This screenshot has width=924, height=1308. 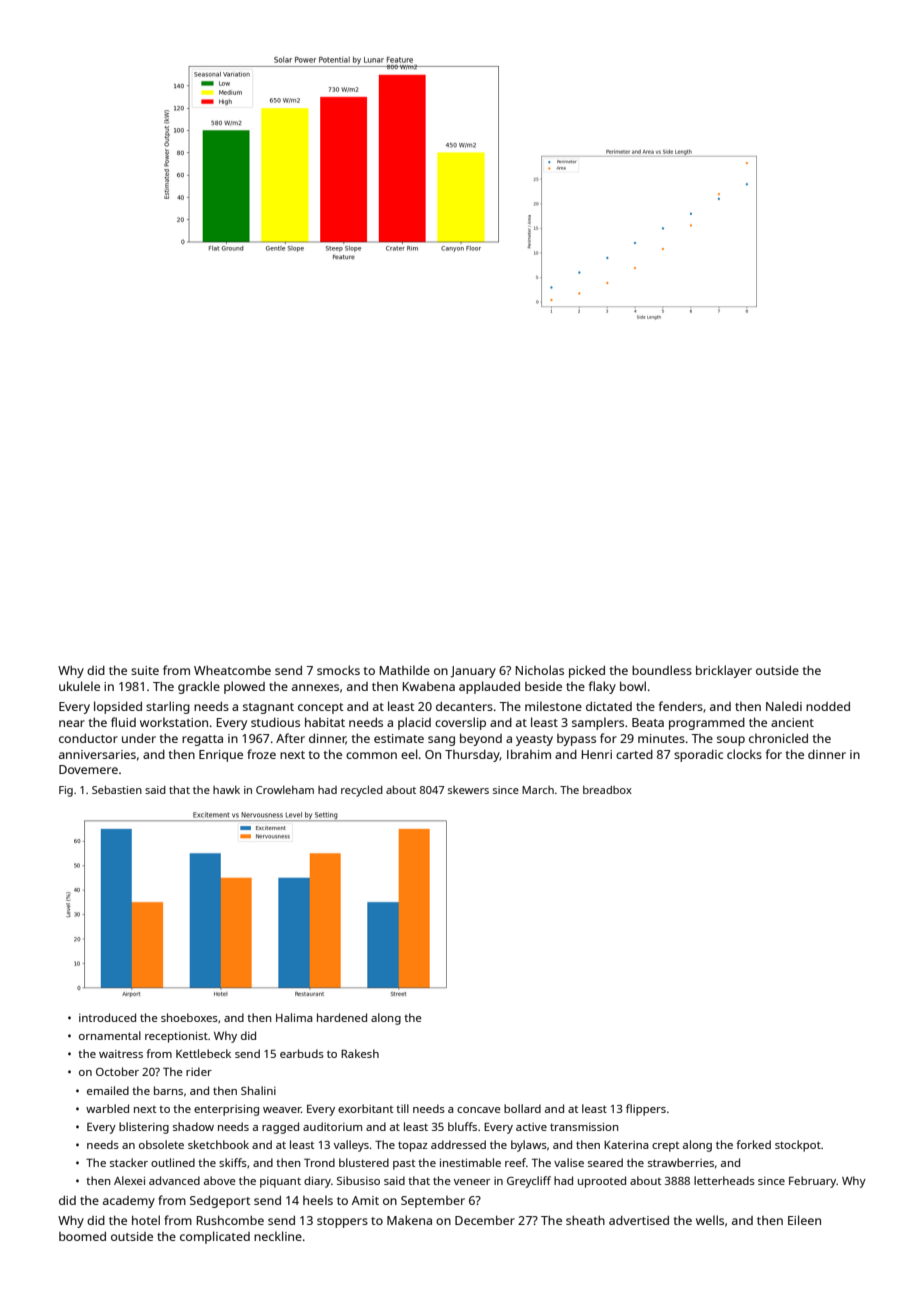 I want to click on Mathilde, so click(x=405, y=670).
